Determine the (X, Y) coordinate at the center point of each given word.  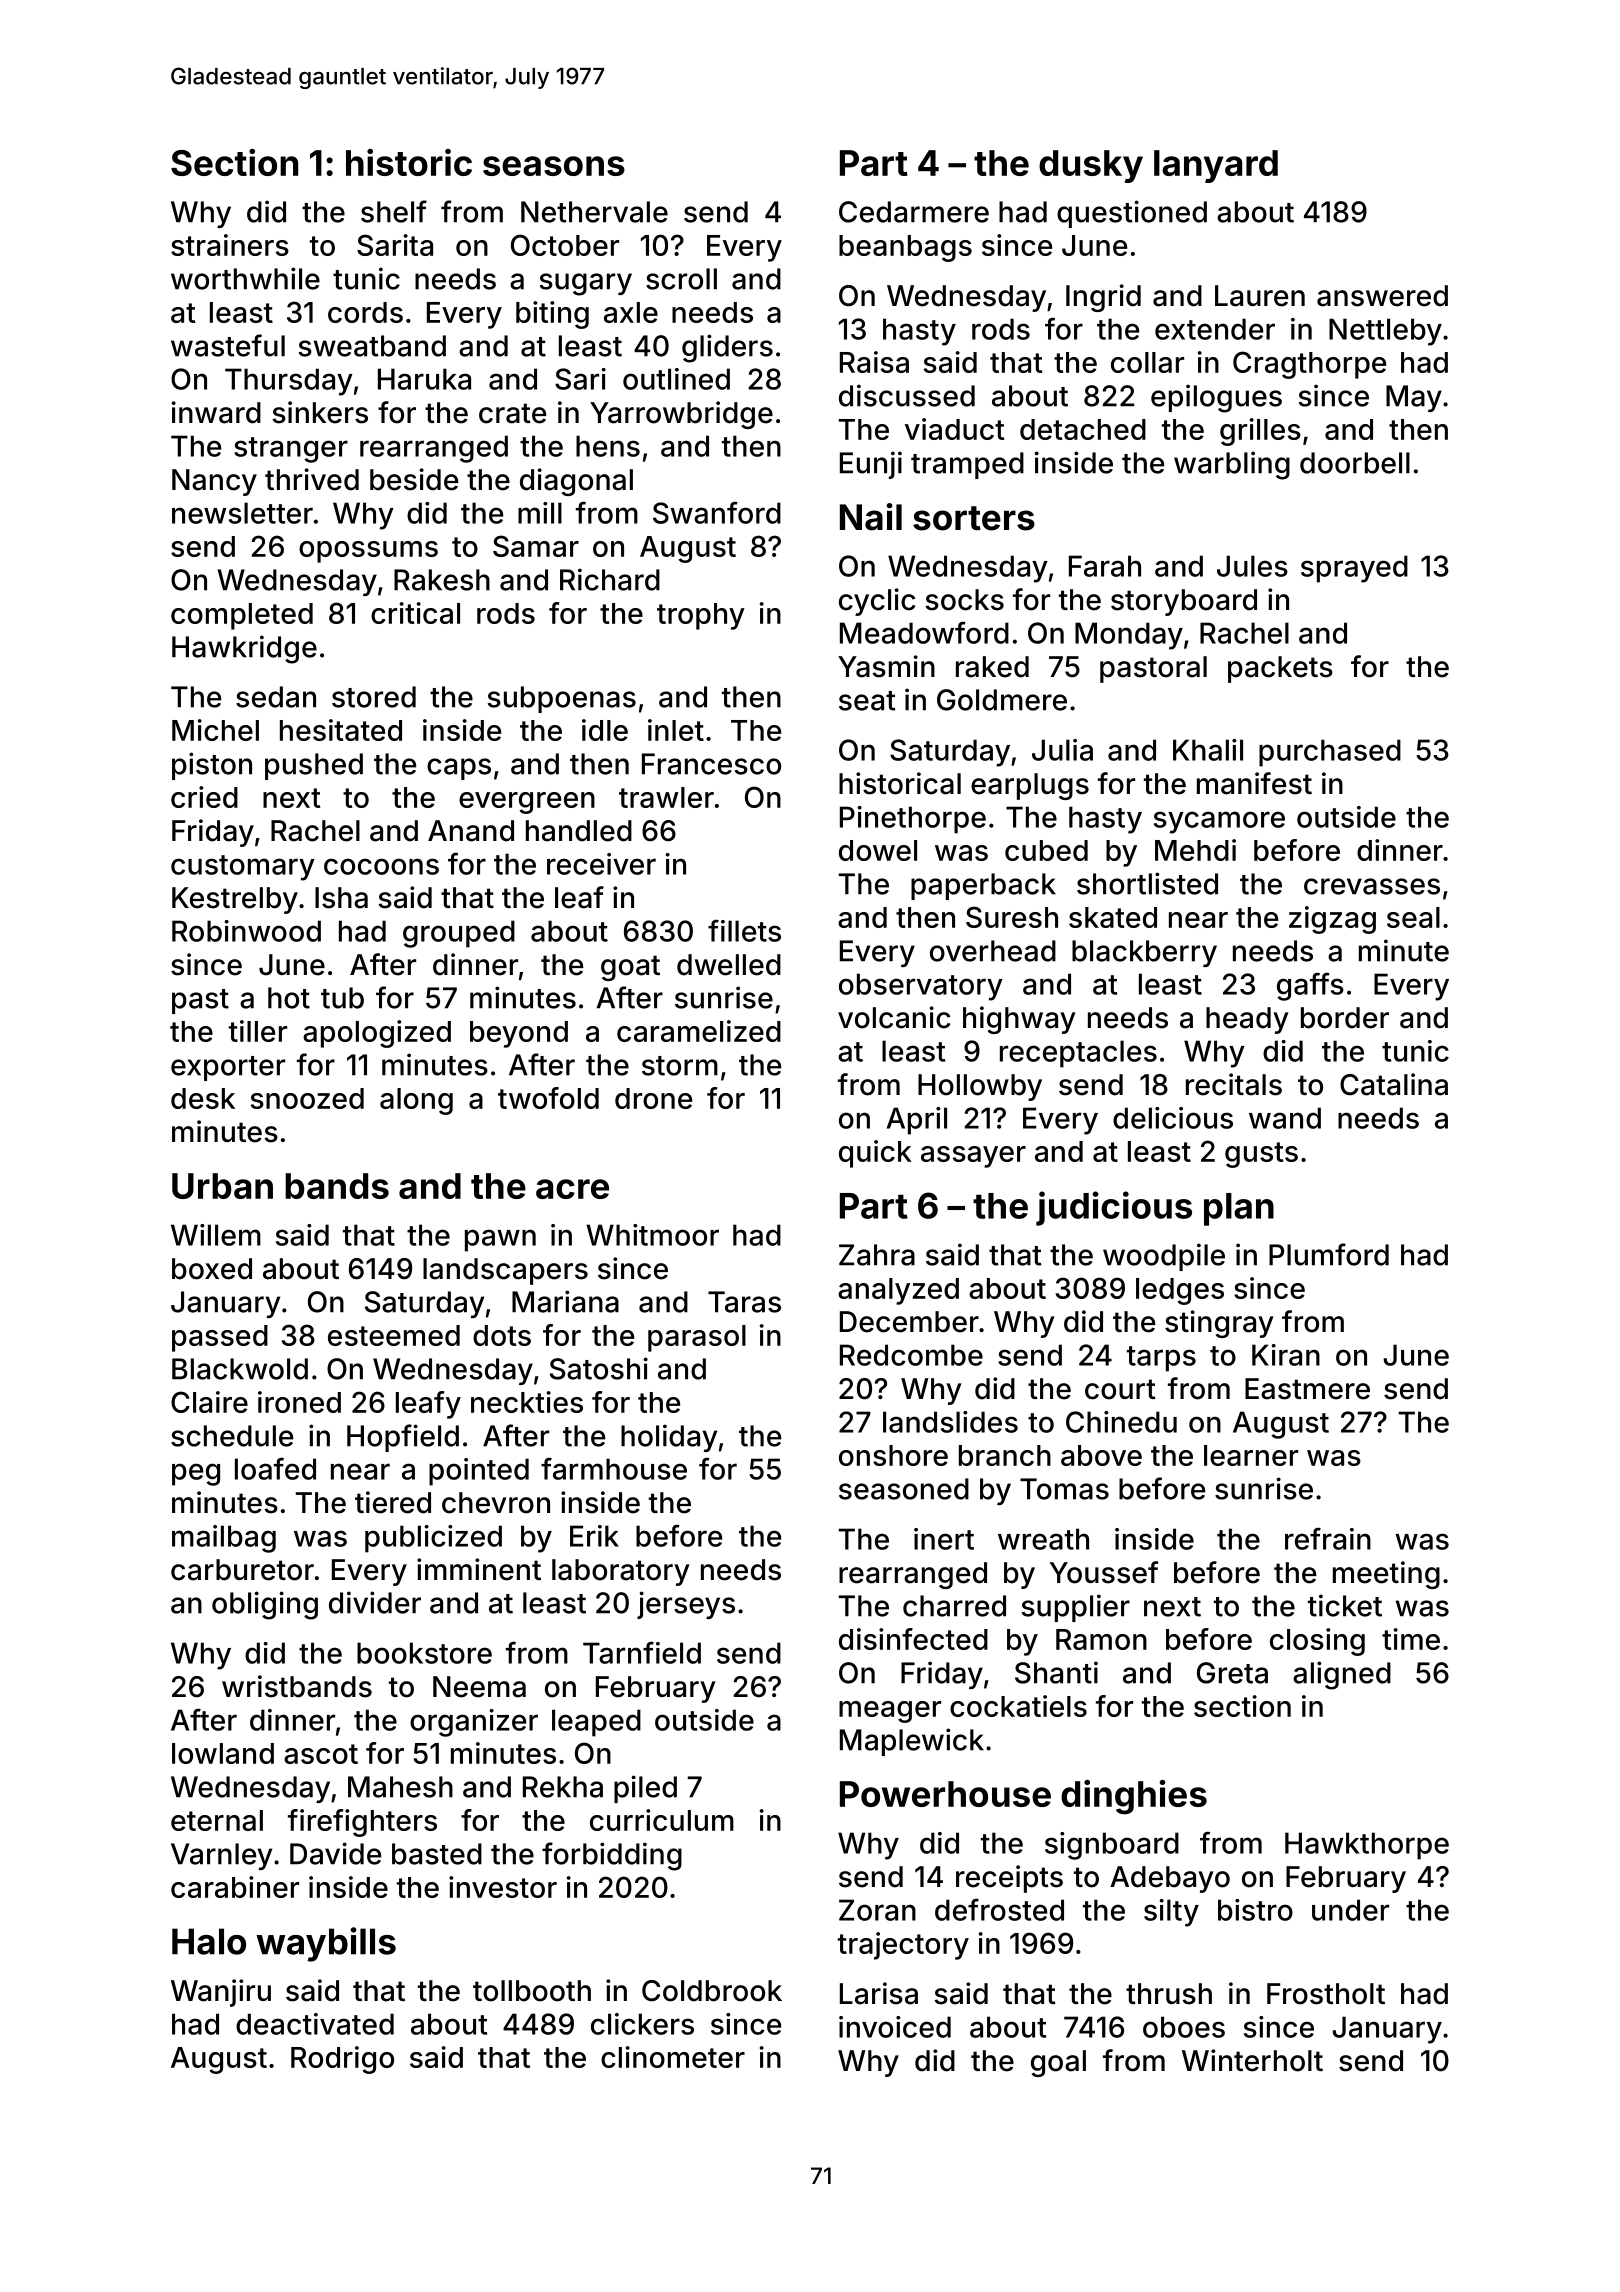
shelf (394, 211)
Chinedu (1121, 1422)
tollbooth (532, 1991)
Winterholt (1252, 2060)
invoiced (895, 2027)
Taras (744, 1302)
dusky (1091, 166)
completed (242, 616)
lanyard (1216, 166)
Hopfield (403, 1438)
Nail (871, 517)
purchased (1330, 753)
